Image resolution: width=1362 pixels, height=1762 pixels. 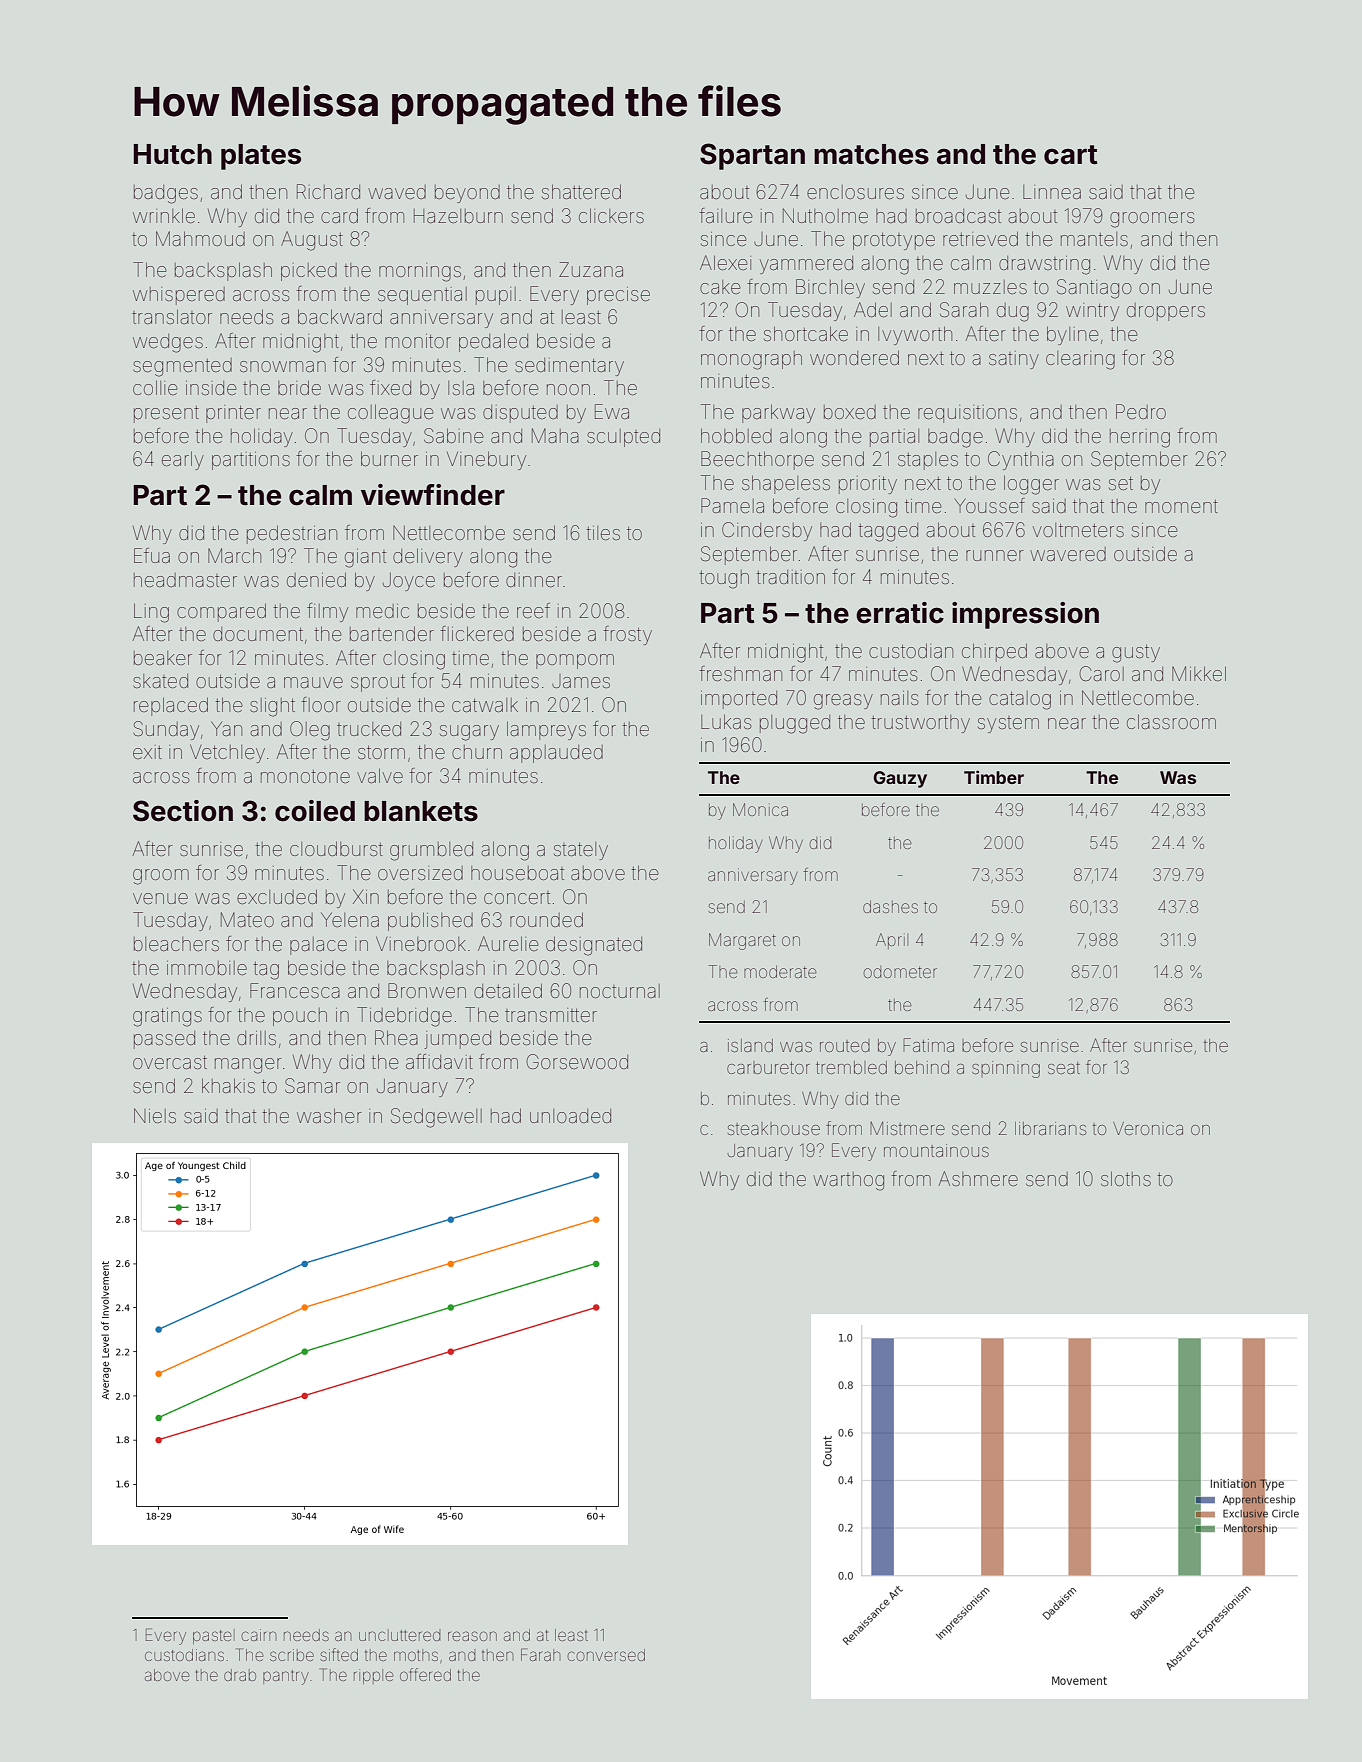 What do you see at coordinates (1020, 700) in the screenshot?
I see `catalog` at bounding box center [1020, 700].
